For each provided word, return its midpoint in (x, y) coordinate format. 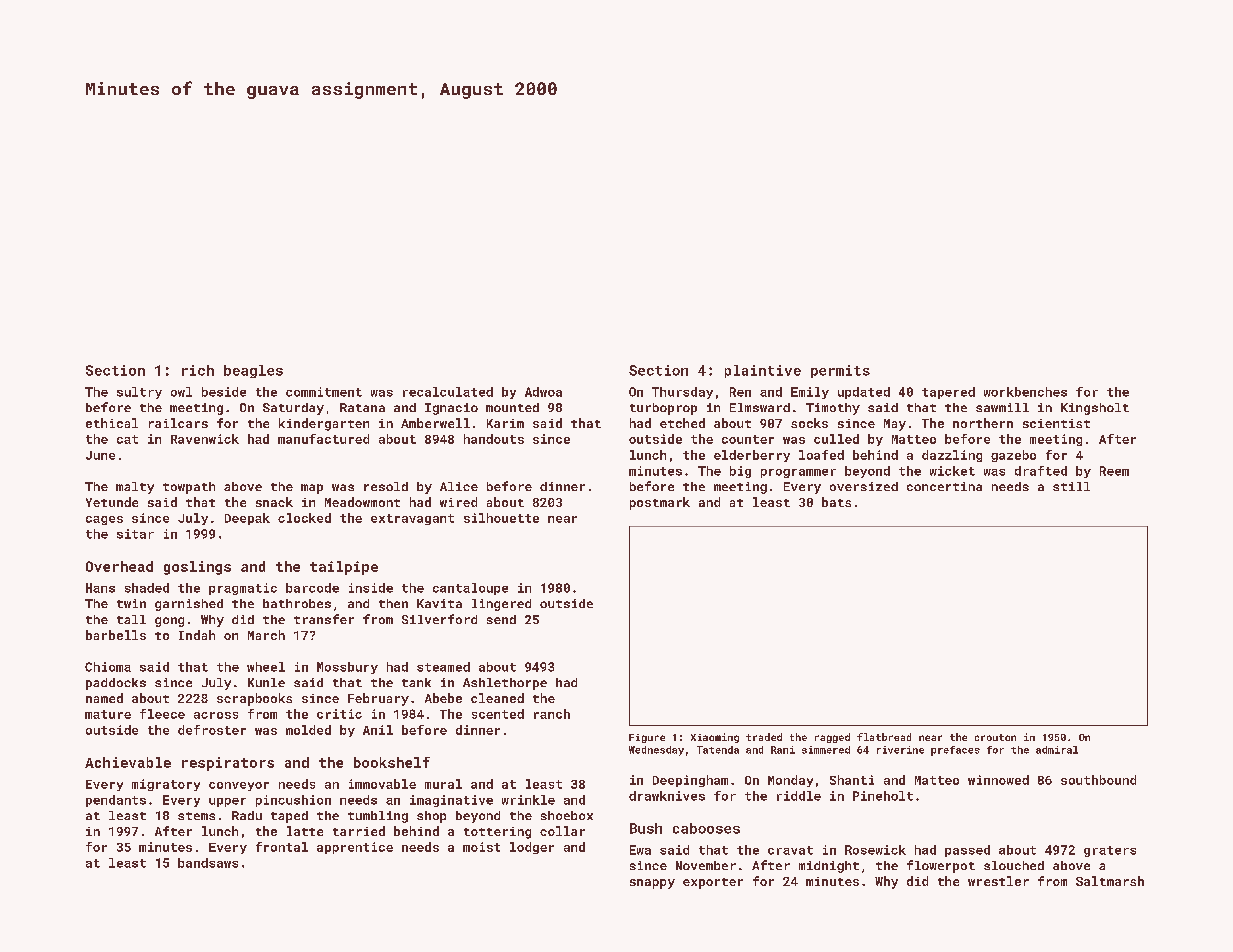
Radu (247, 815)
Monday (790, 781)
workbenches (1025, 392)
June (100, 455)
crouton (995, 737)
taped (289, 817)
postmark (660, 503)
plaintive (763, 371)
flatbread (884, 737)
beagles (253, 371)
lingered (501, 605)
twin (131, 603)
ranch (552, 714)
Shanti (852, 780)
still (1071, 486)
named (104, 698)
